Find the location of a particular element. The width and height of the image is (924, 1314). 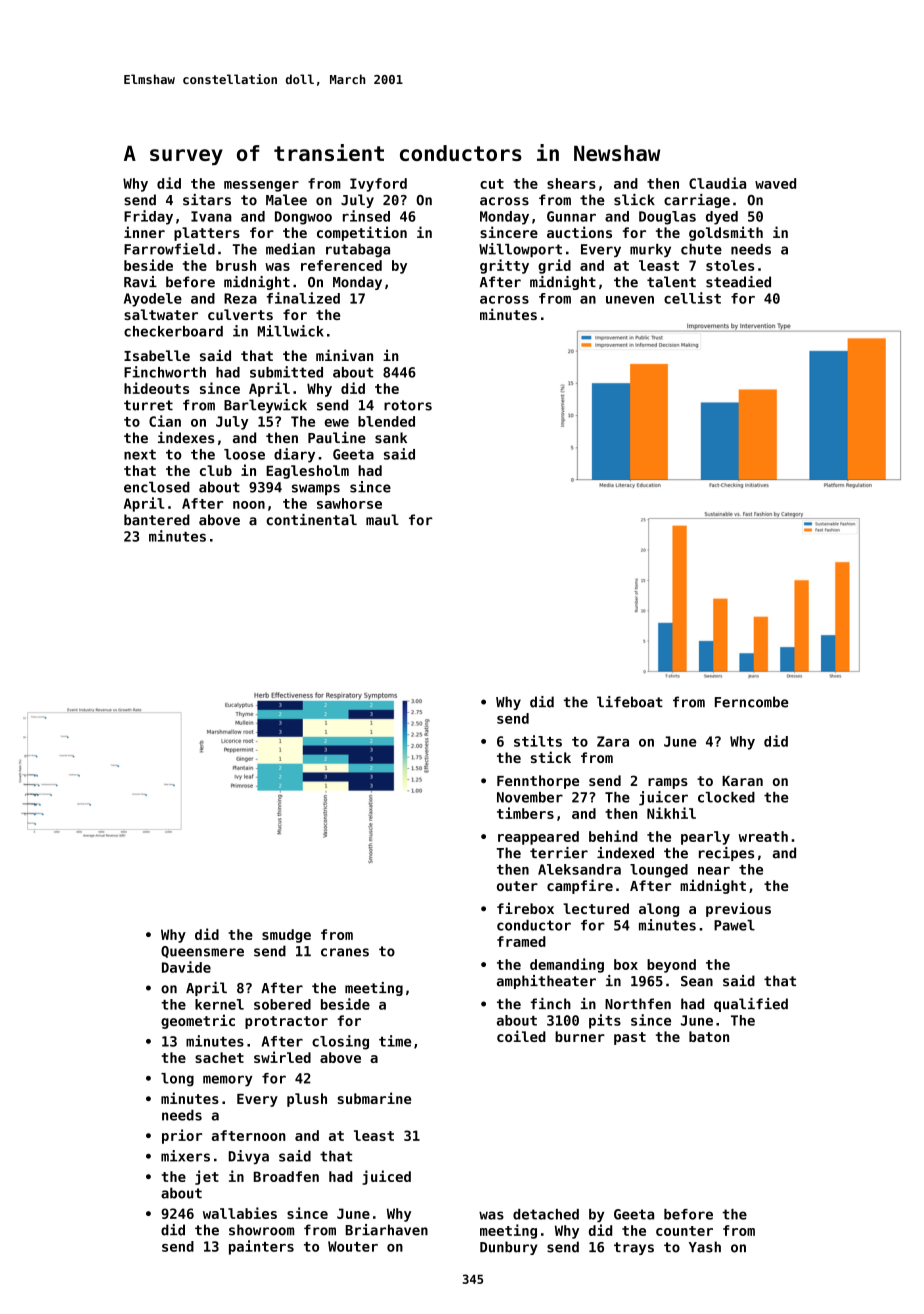

Ferncombe is located at coordinates (752, 702).
